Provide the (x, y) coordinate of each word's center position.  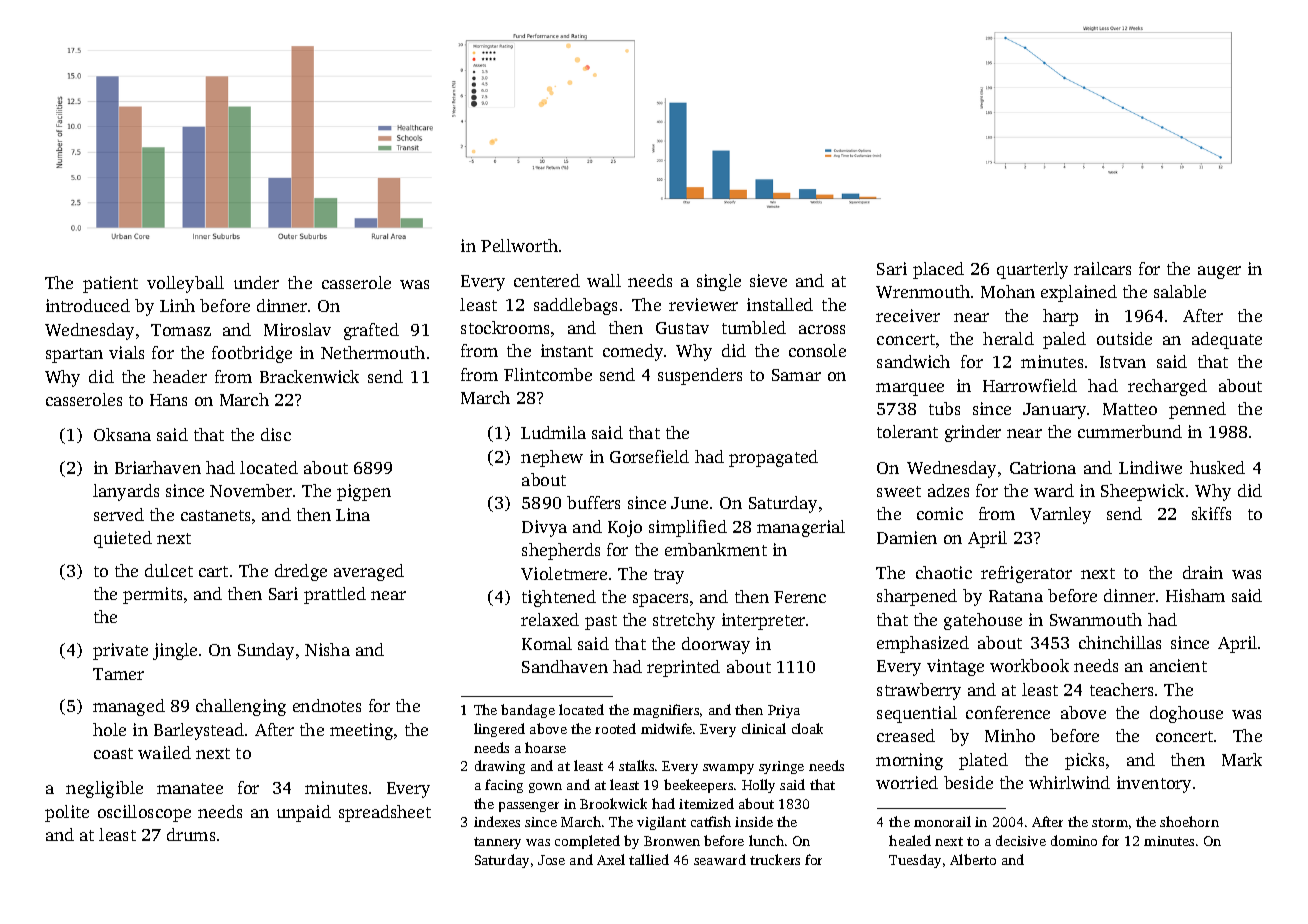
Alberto (973, 859)
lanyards (126, 492)
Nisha (327, 649)
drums (191, 834)
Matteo (1130, 409)
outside (1124, 338)
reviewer (703, 304)
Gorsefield (649, 456)
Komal (547, 643)
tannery (497, 843)
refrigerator (1026, 574)
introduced (88, 305)
